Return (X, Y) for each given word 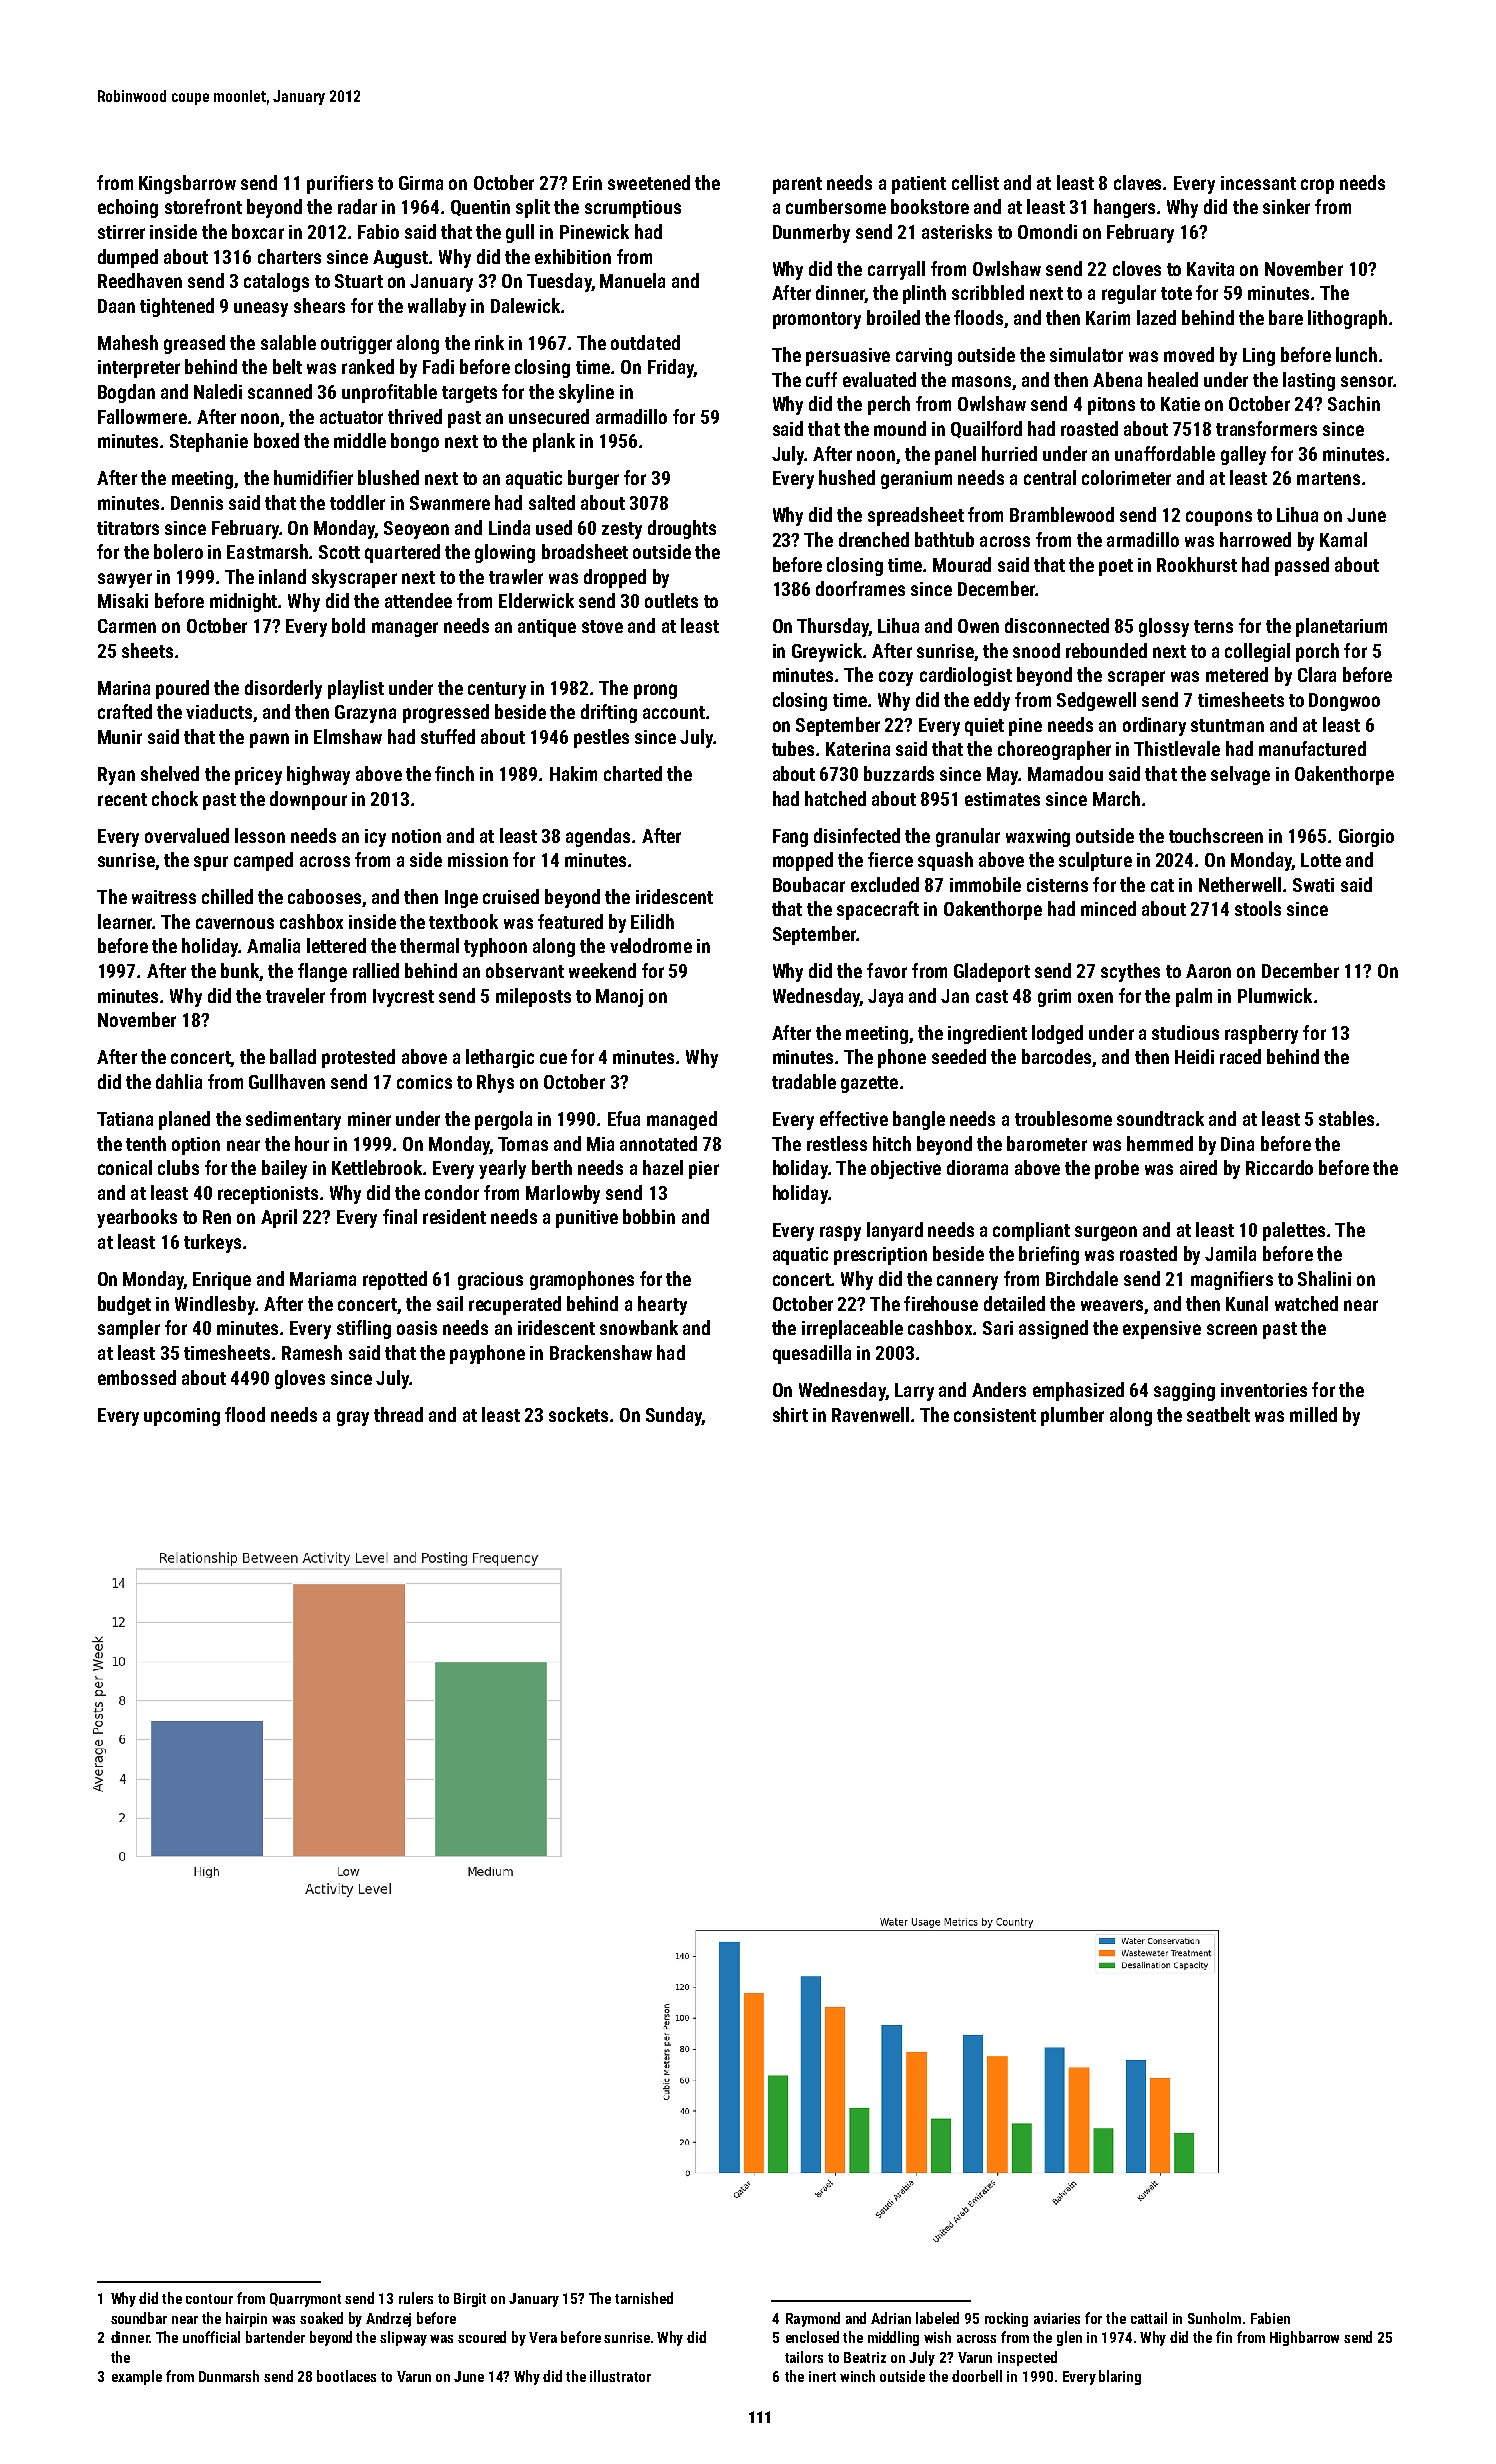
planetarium (1341, 627)
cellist (975, 182)
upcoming (182, 1417)
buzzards (899, 773)
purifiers (340, 184)
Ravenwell (870, 1414)
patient (919, 185)
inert (822, 2376)
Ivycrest (403, 998)
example (137, 2377)
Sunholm (1214, 2318)
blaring (1120, 2377)
